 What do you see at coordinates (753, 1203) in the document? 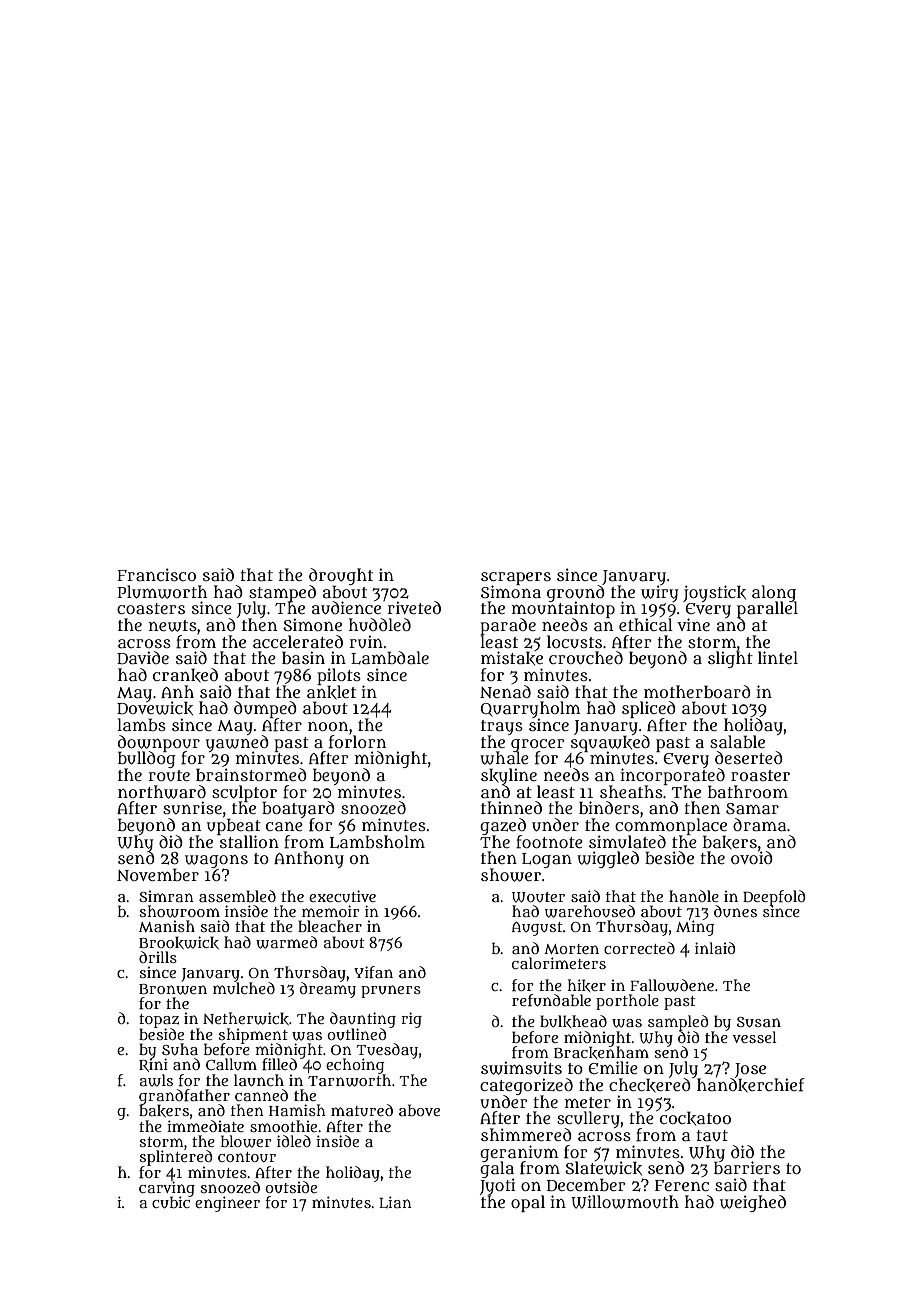
I see `weighed` at bounding box center [753, 1203].
